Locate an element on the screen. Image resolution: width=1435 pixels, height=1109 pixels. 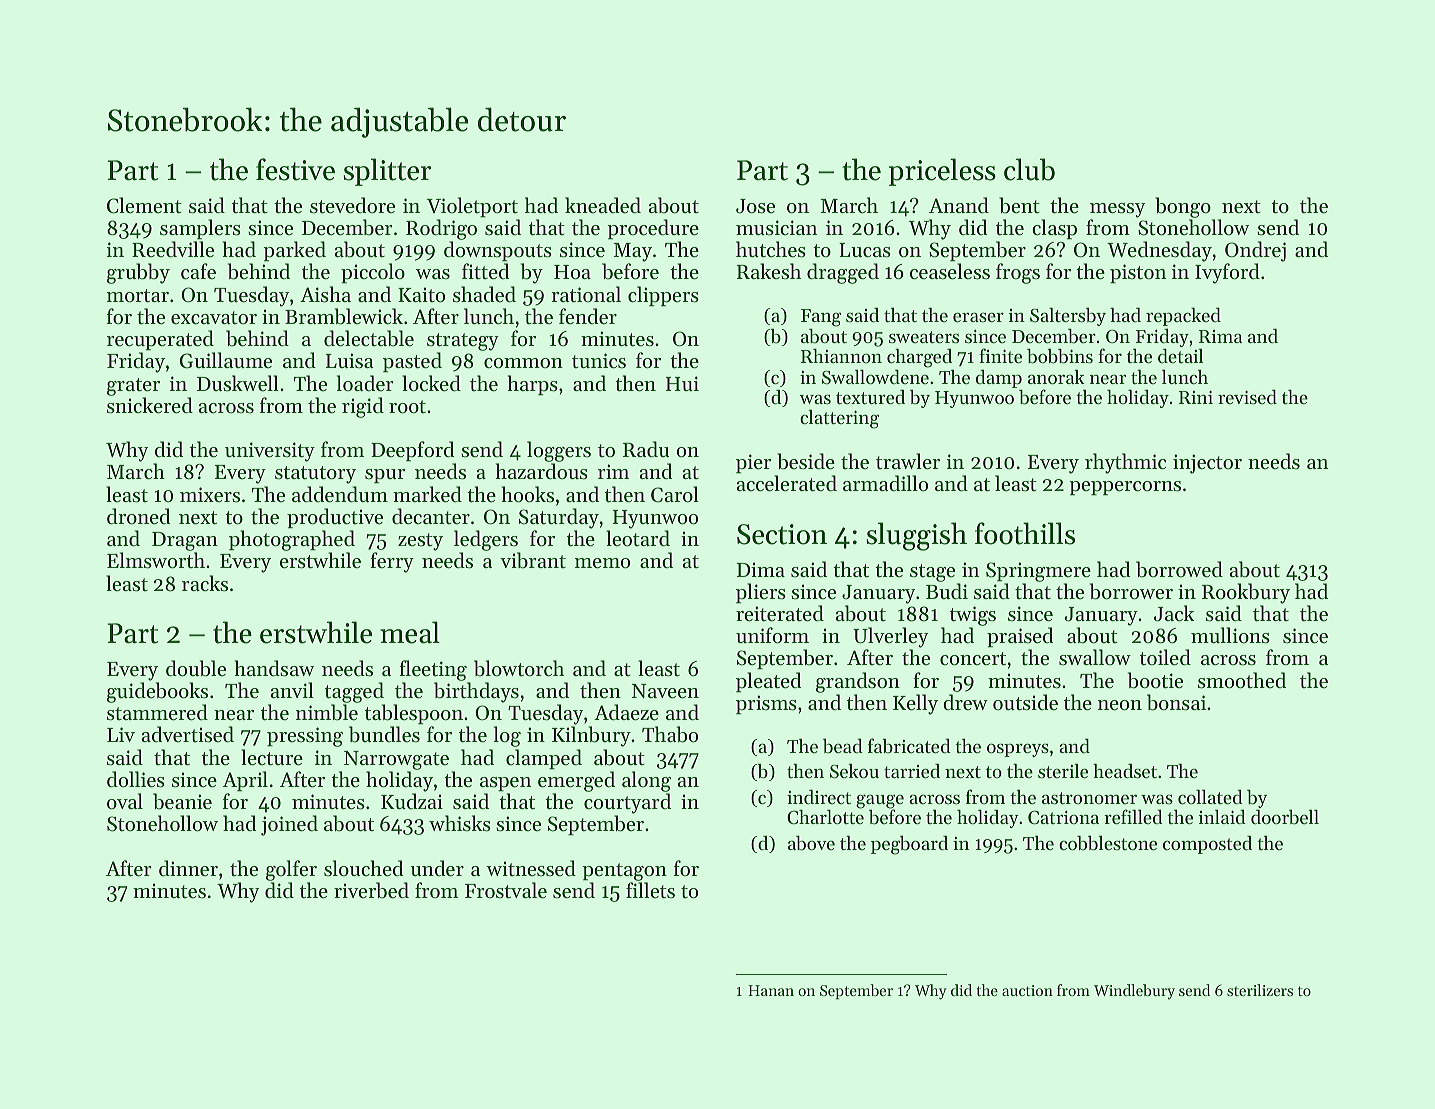
blowtorch is located at coordinates (519, 668).
